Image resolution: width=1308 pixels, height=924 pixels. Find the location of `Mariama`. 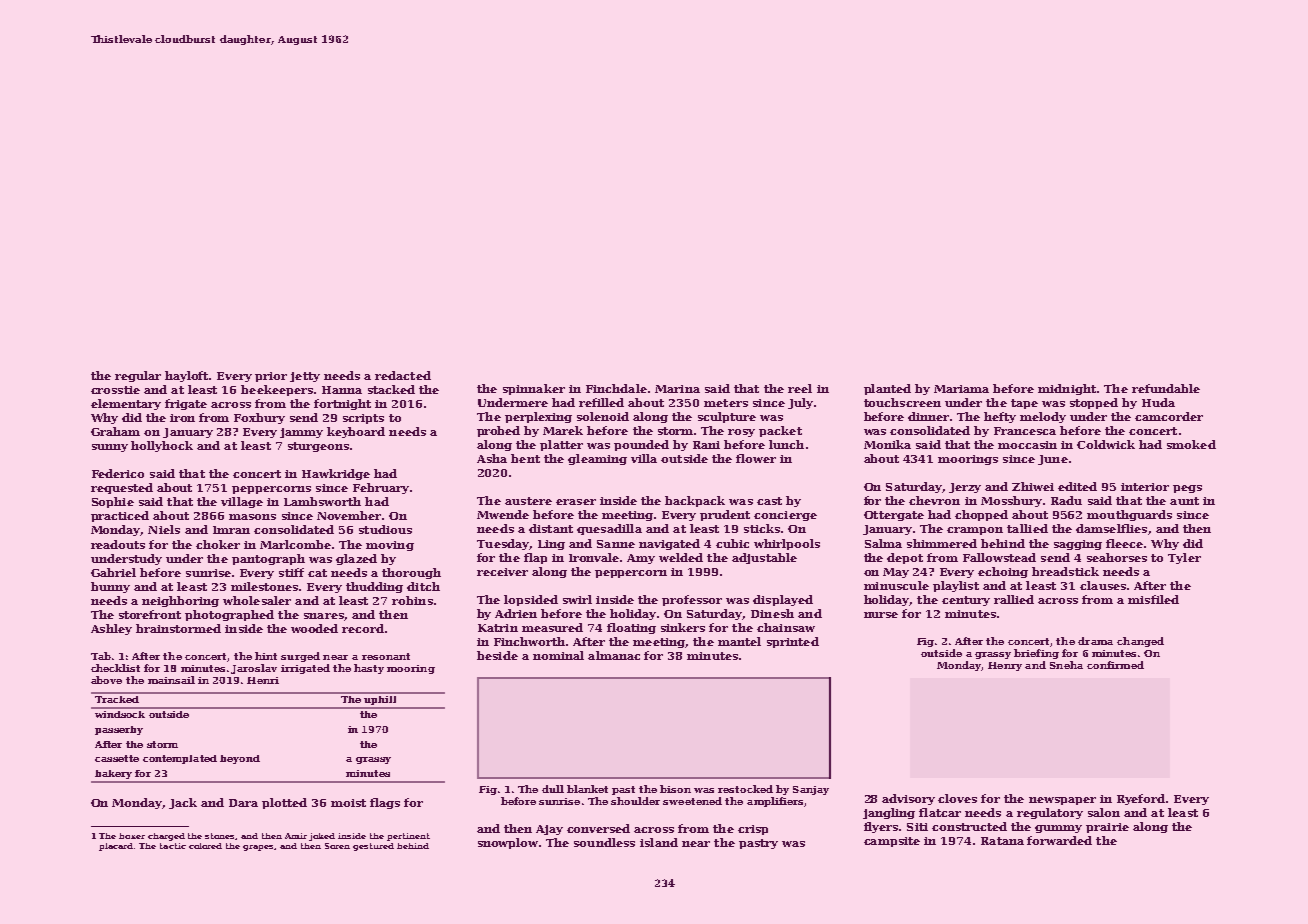

Mariama is located at coordinates (961, 389).
